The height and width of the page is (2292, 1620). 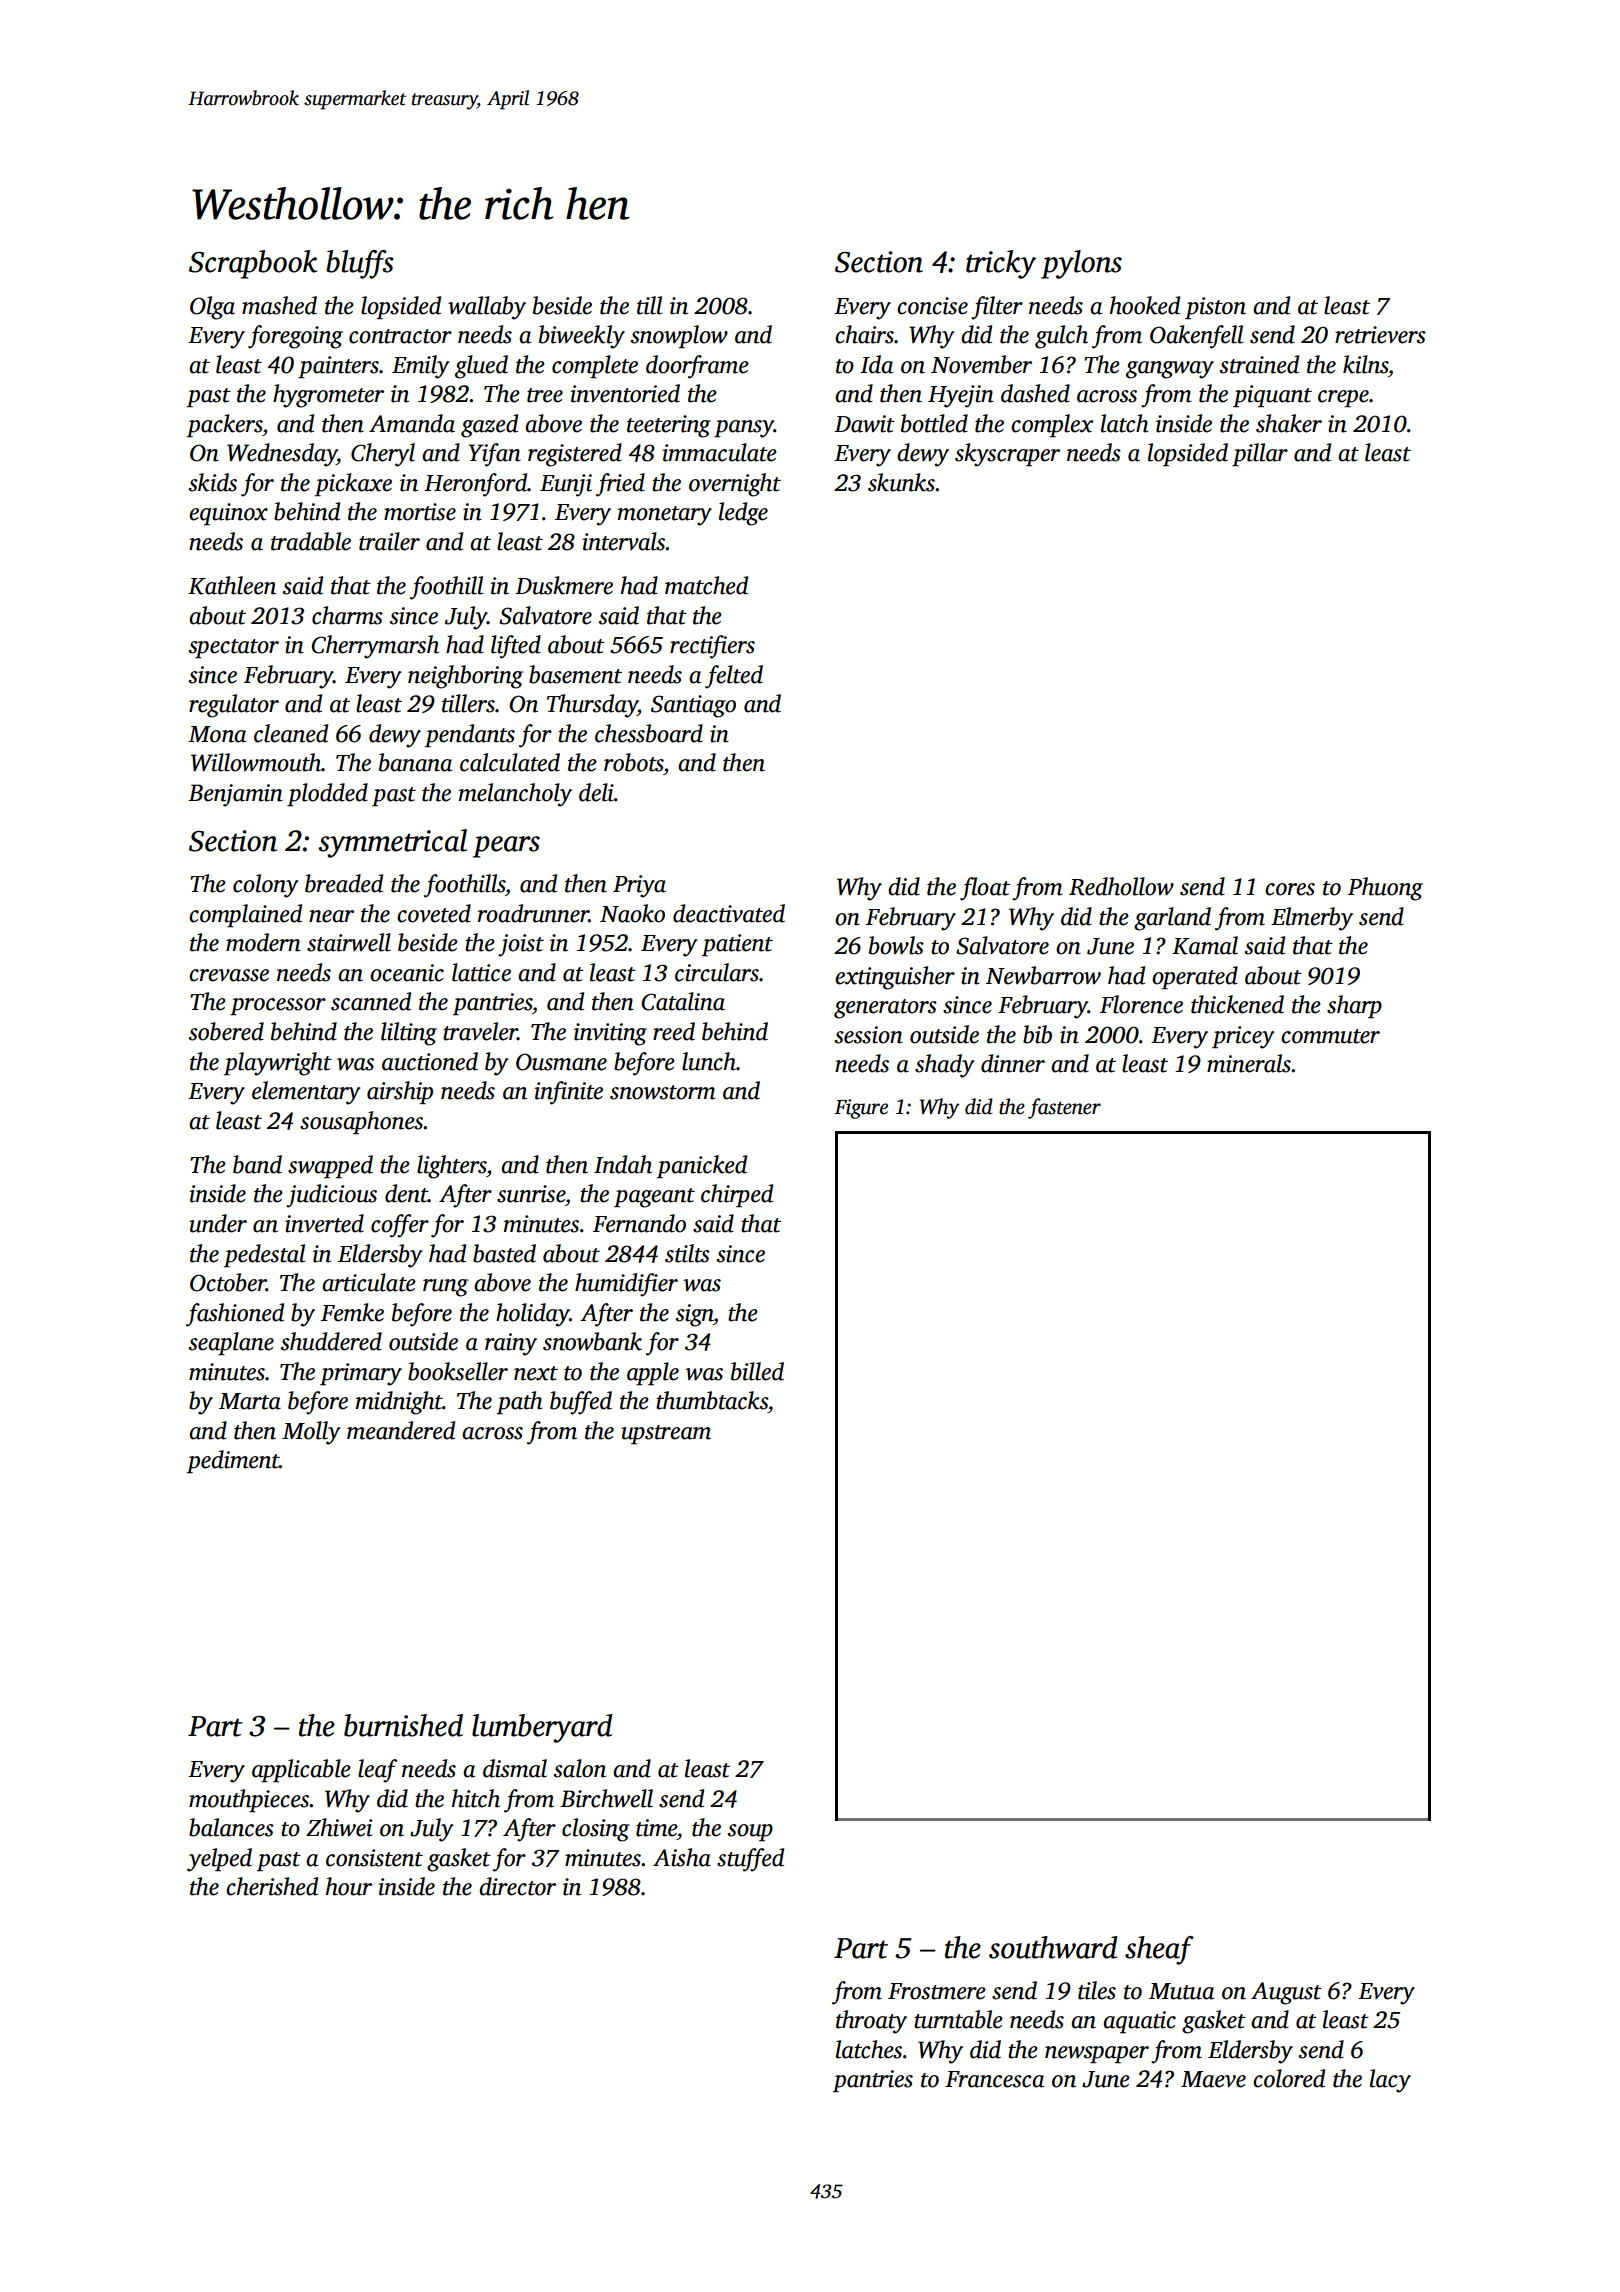 What do you see at coordinates (517, 1886) in the page?
I see `director` at bounding box center [517, 1886].
